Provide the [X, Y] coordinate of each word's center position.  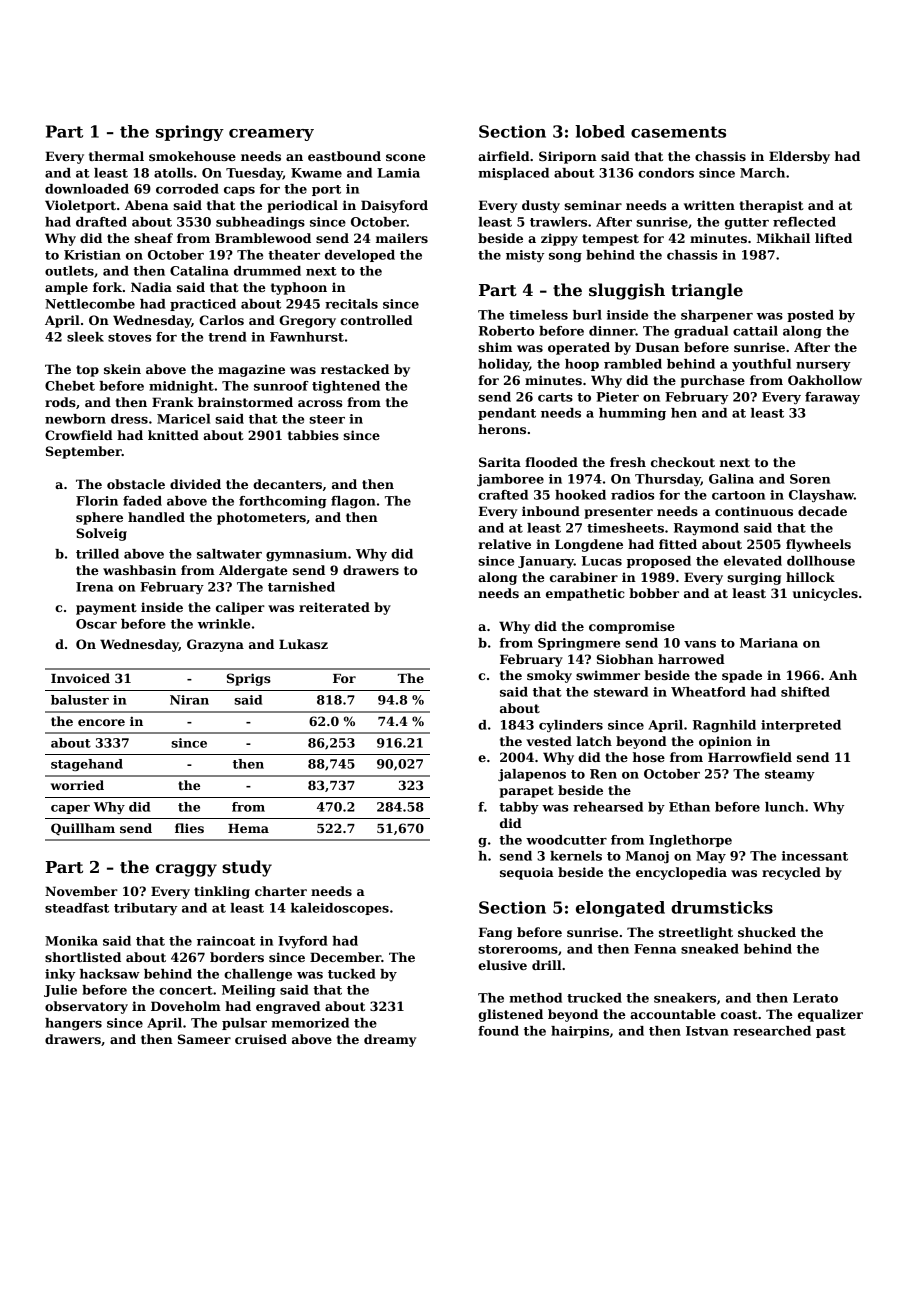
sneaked [710, 949]
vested [549, 741]
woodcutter [566, 840]
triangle [707, 291]
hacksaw [110, 974]
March [762, 173]
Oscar [96, 624]
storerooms [518, 949]
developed [360, 256]
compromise [632, 627]
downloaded [87, 189]
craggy [186, 870]
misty [525, 256]
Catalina [199, 271]
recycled [791, 873]
